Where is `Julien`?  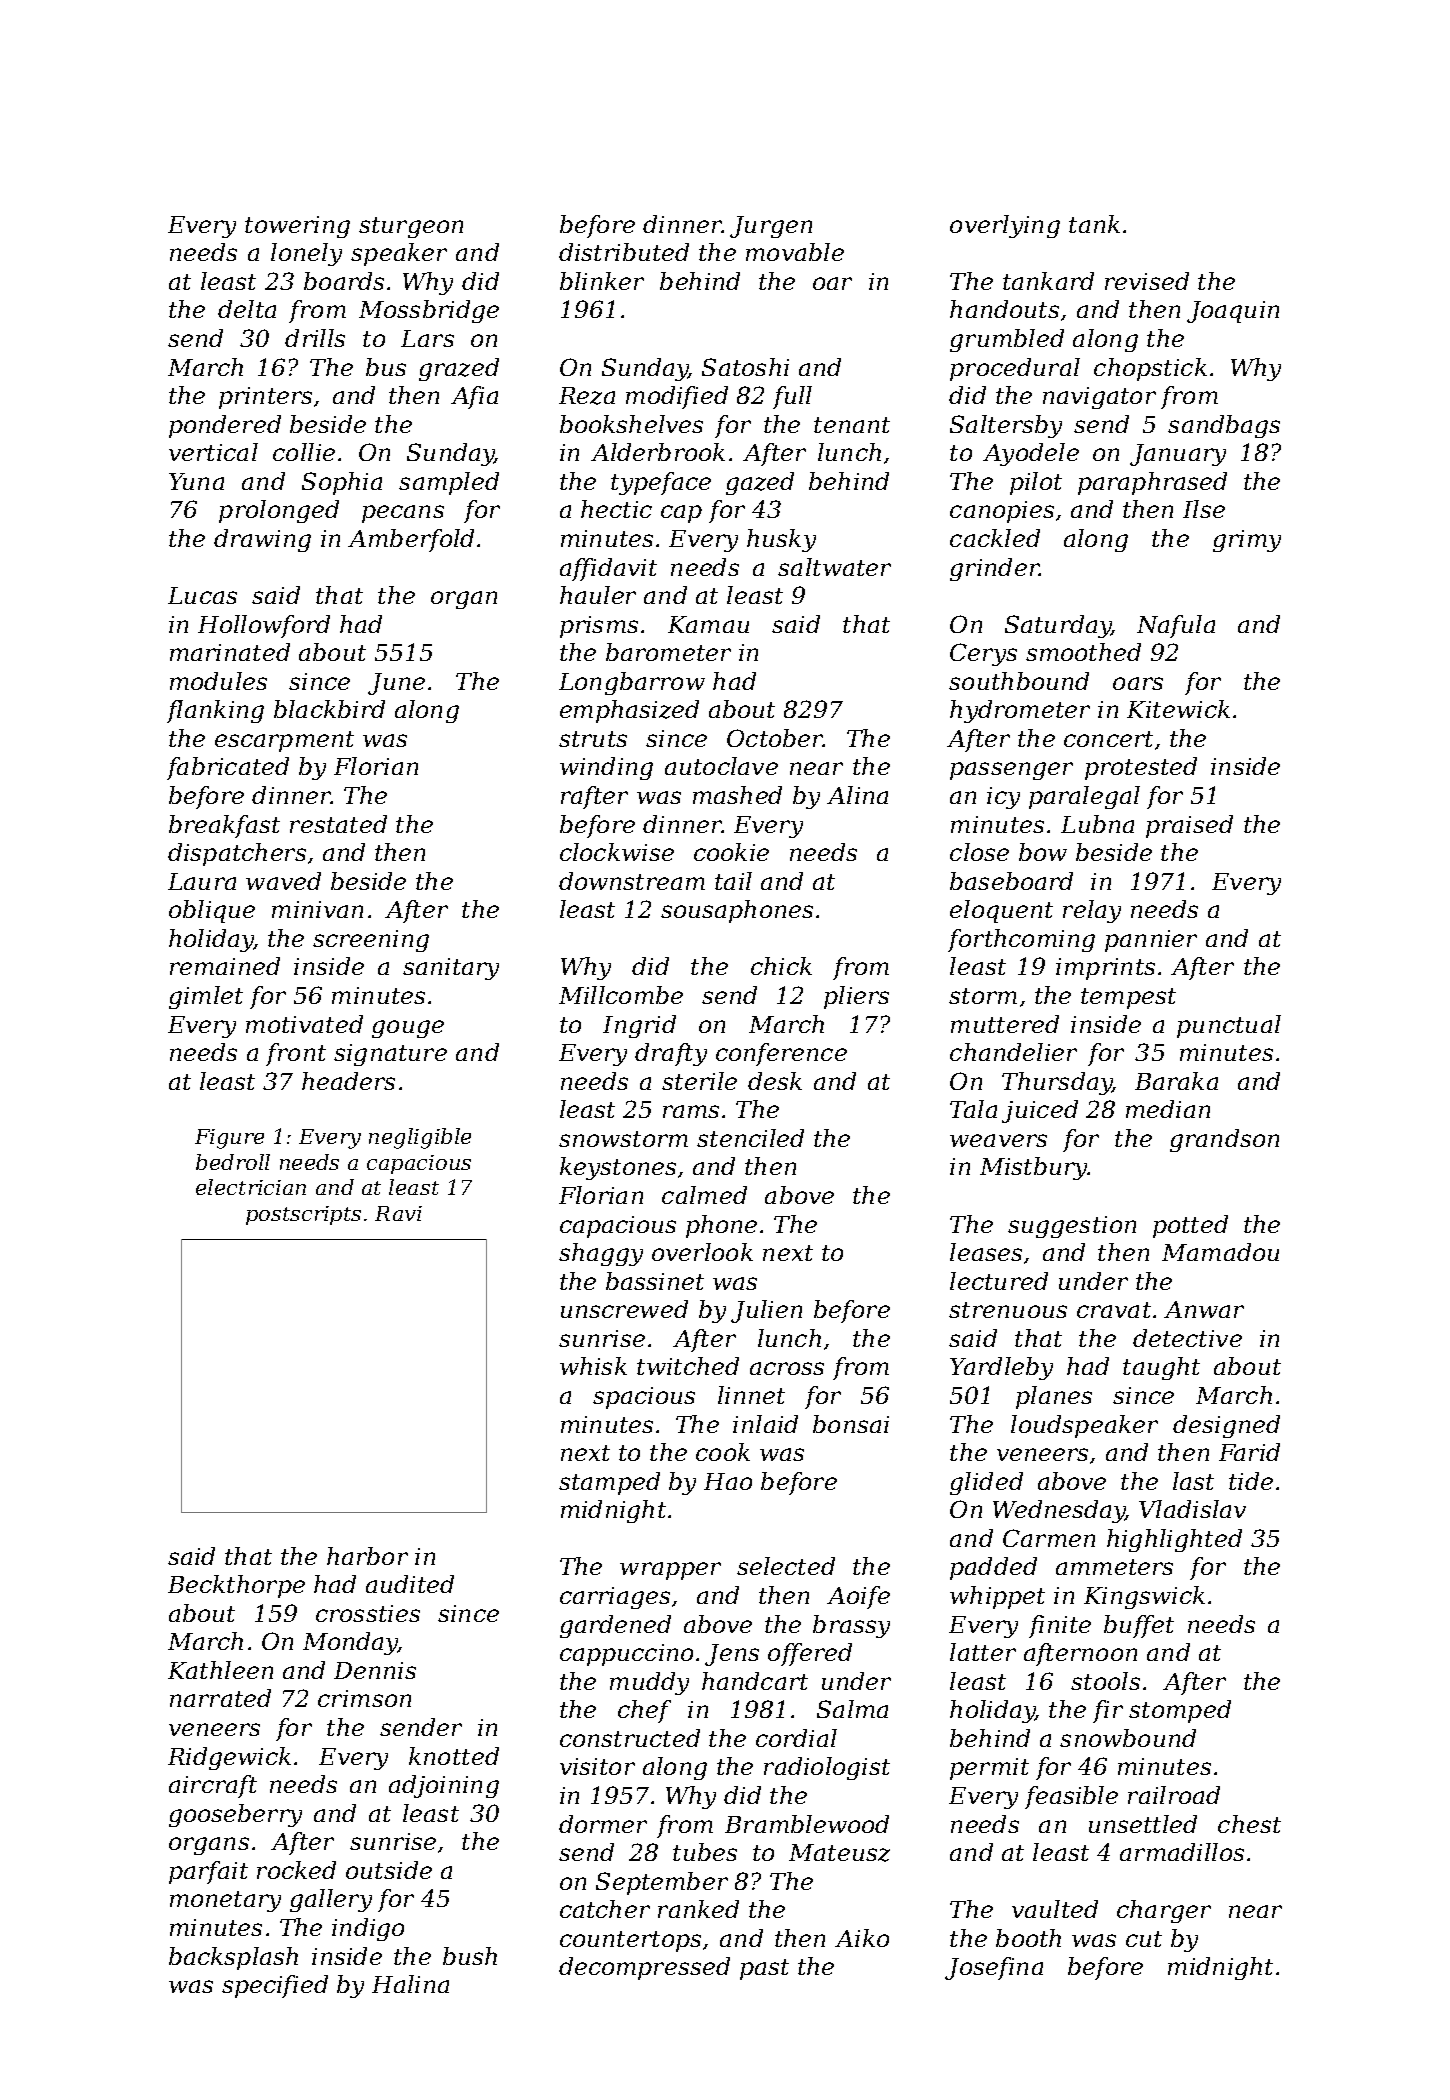 Julien is located at coordinates (766, 1311).
